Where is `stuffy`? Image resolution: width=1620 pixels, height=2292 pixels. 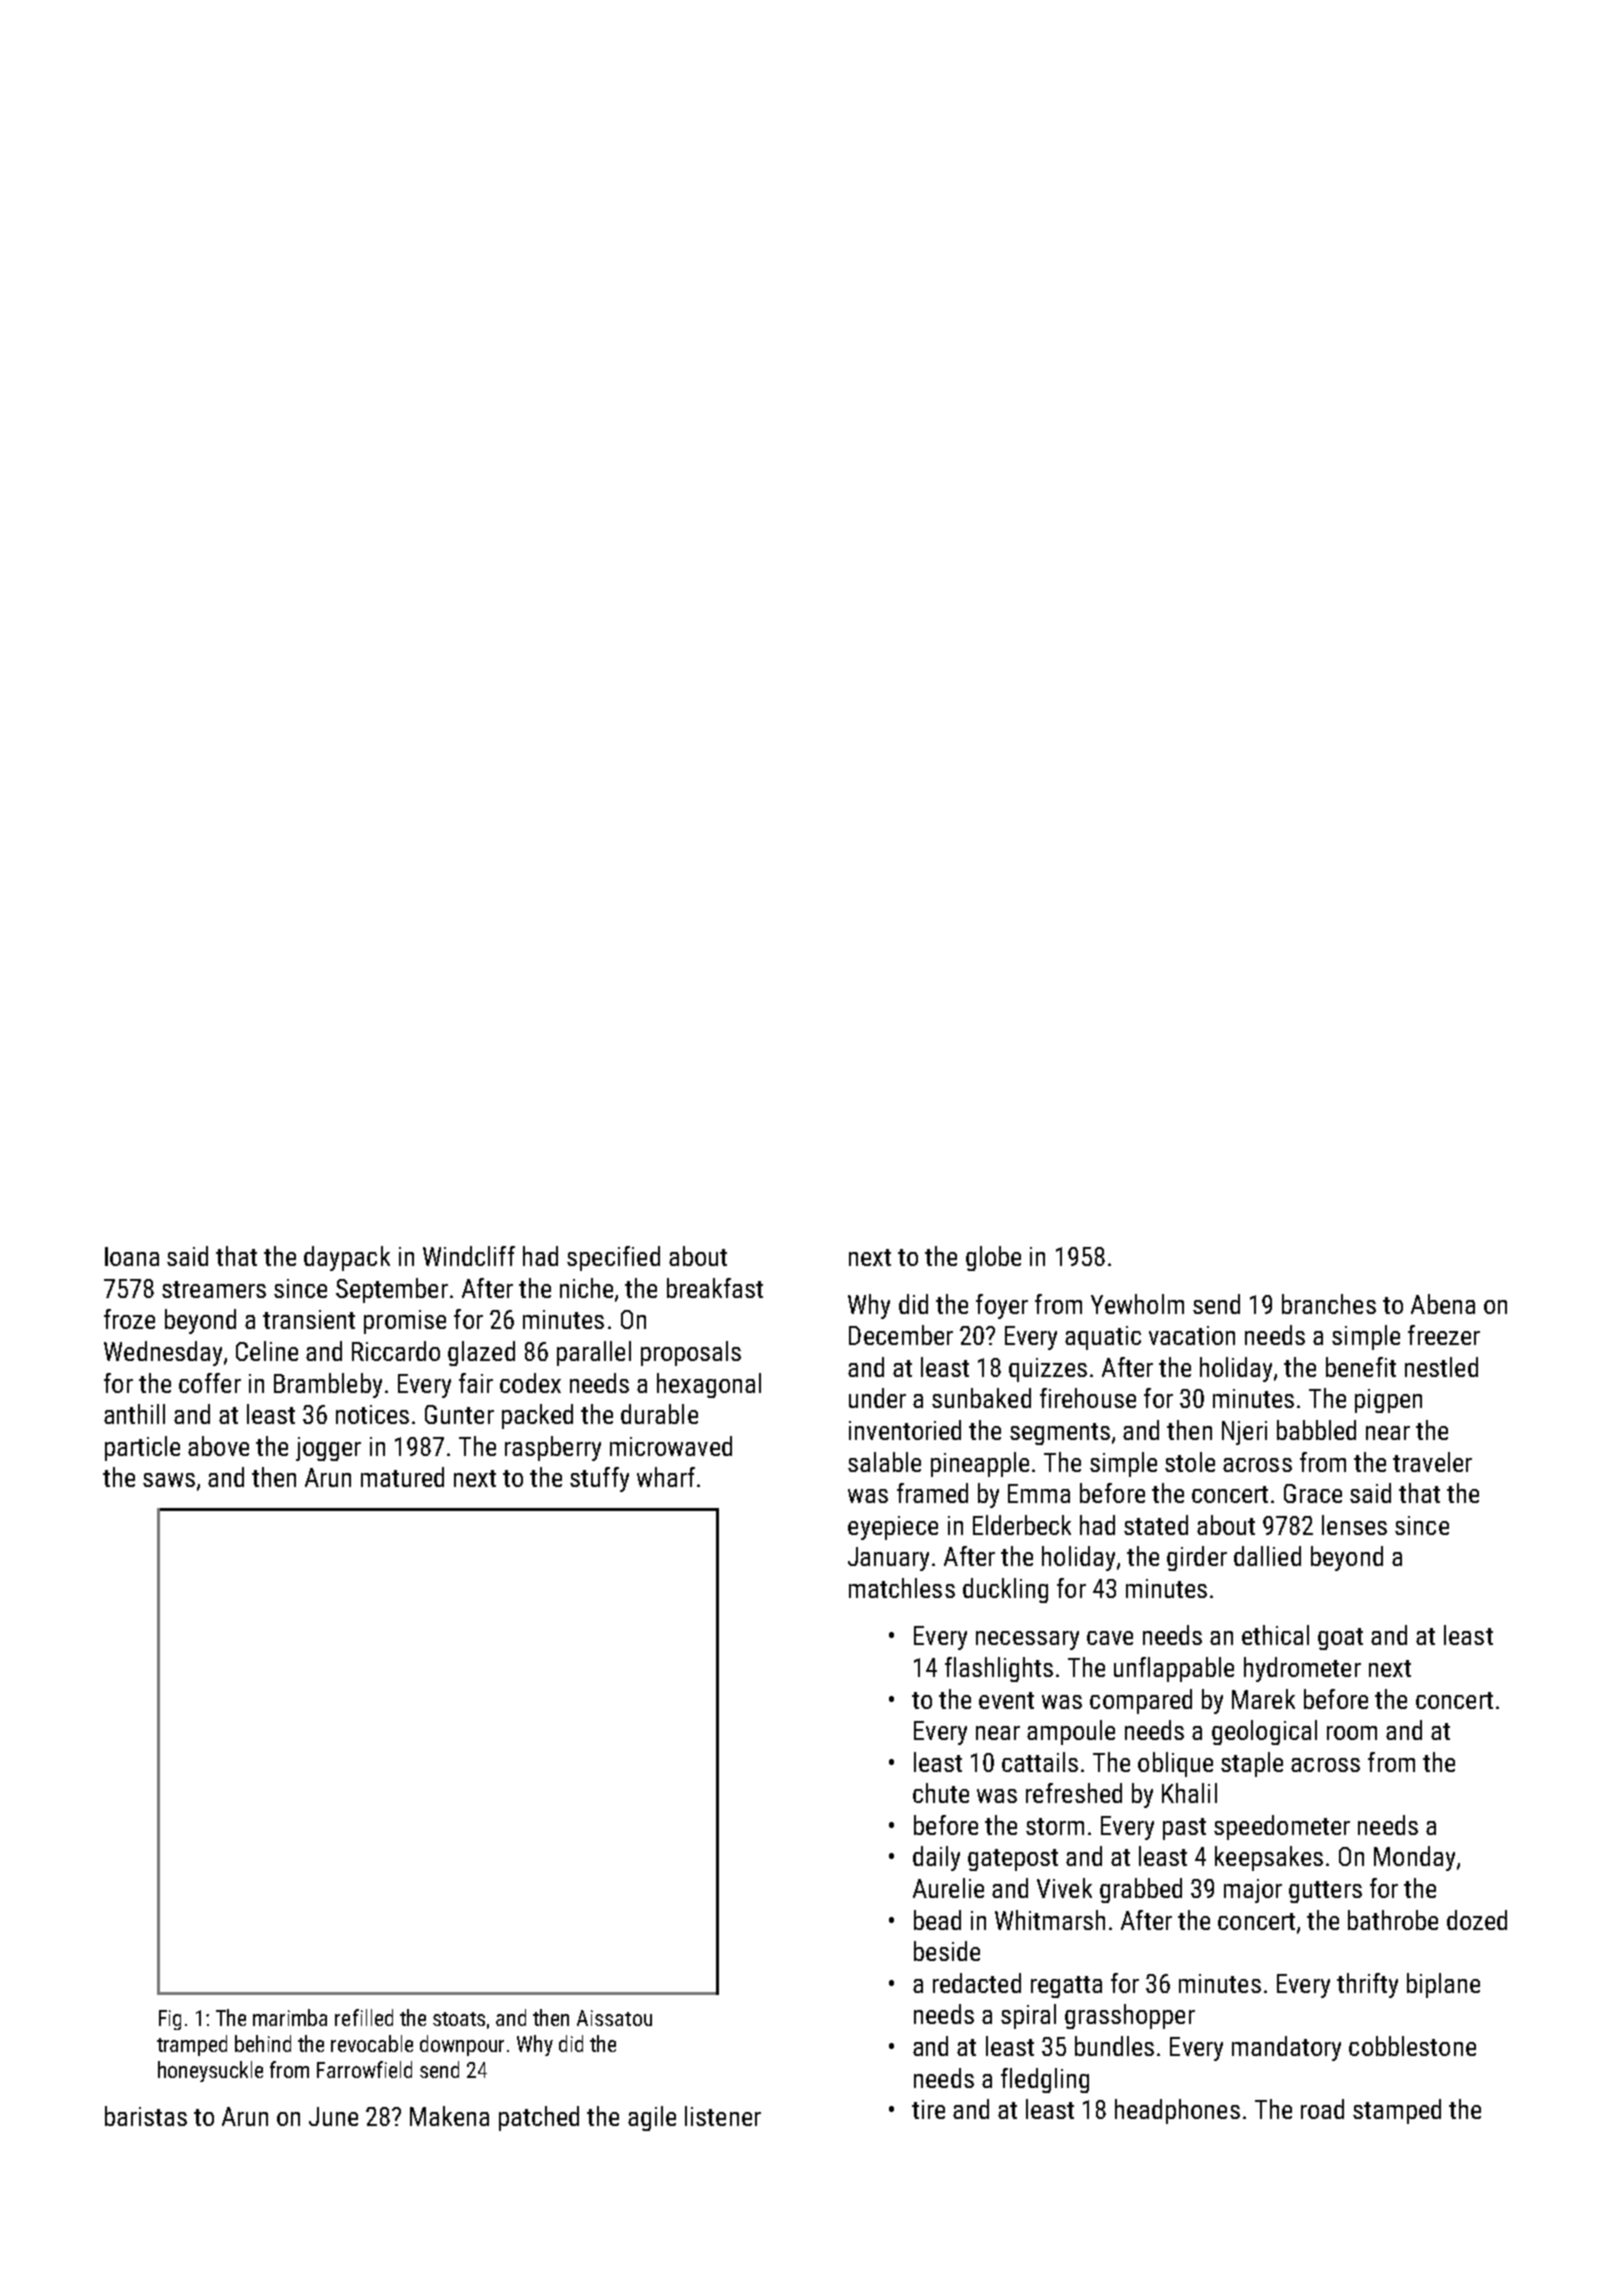 stuffy is located at coordinates (599, 1479).
